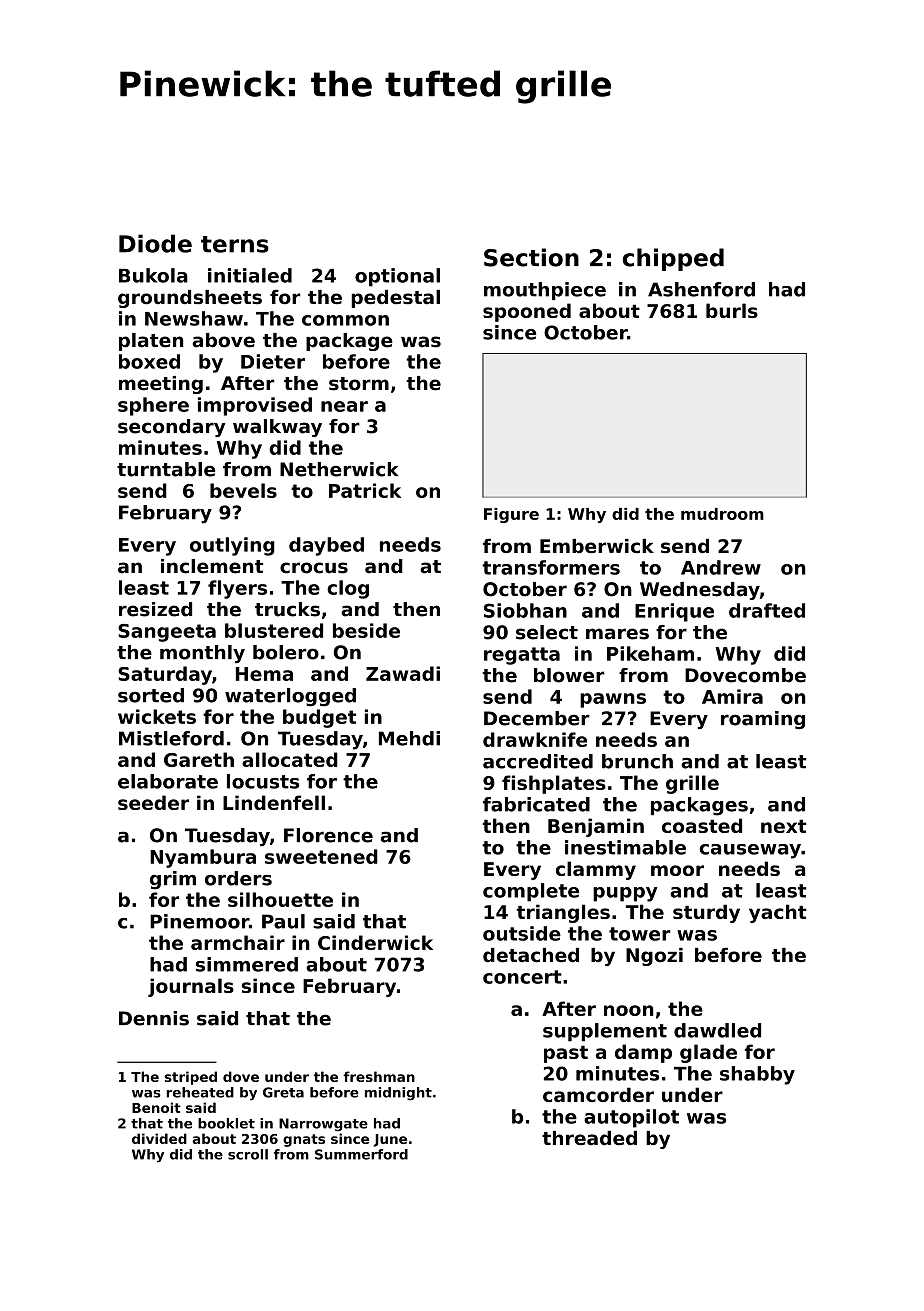  What do you see at coordinates (722, 514) in the document?
I see `mudroom` at bounding box center [722, 514].
